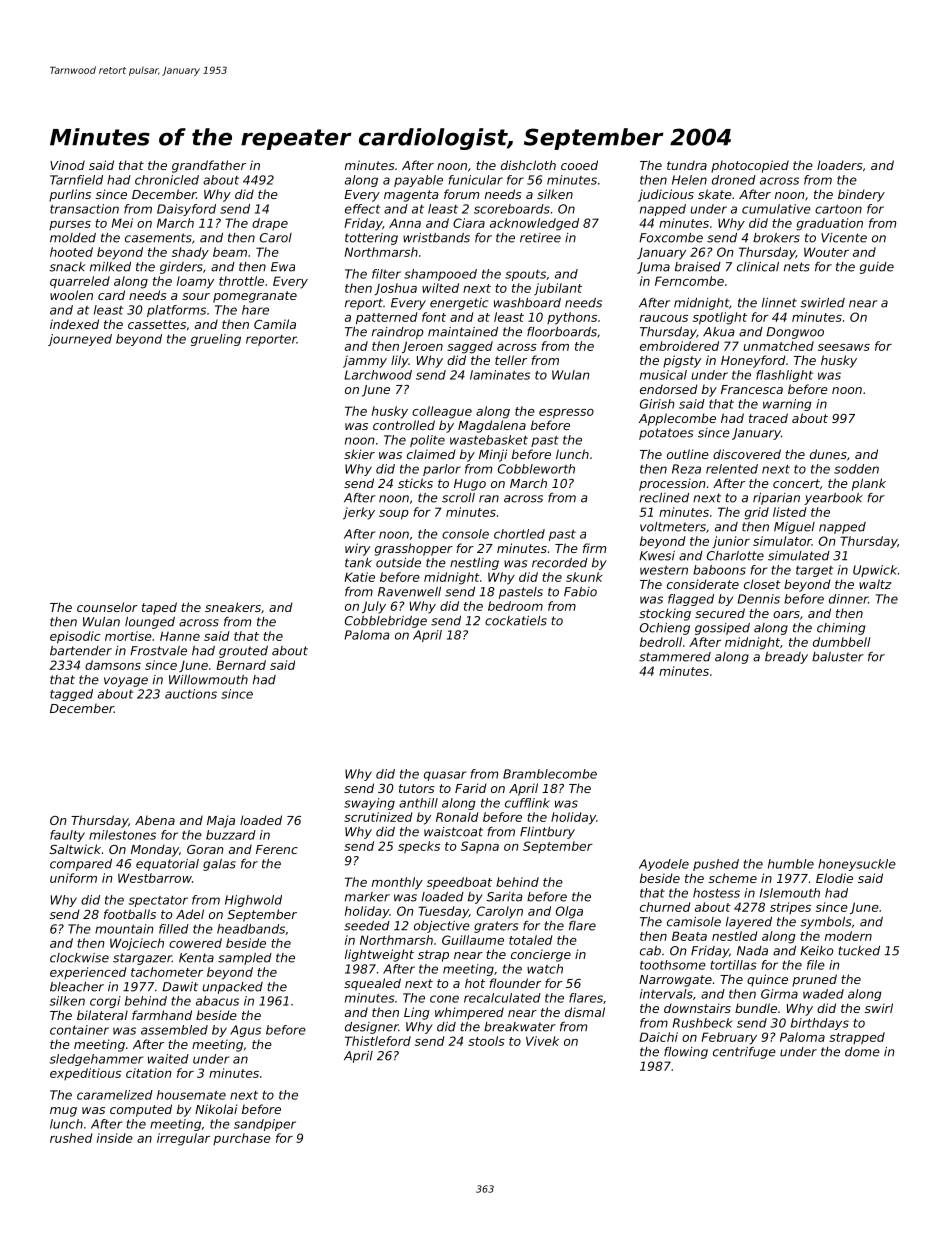 The image size is (952, 1233). What do you see at coordinates (107, 607) in the image?
I see `counselor` at bounding box center [107, 607].
